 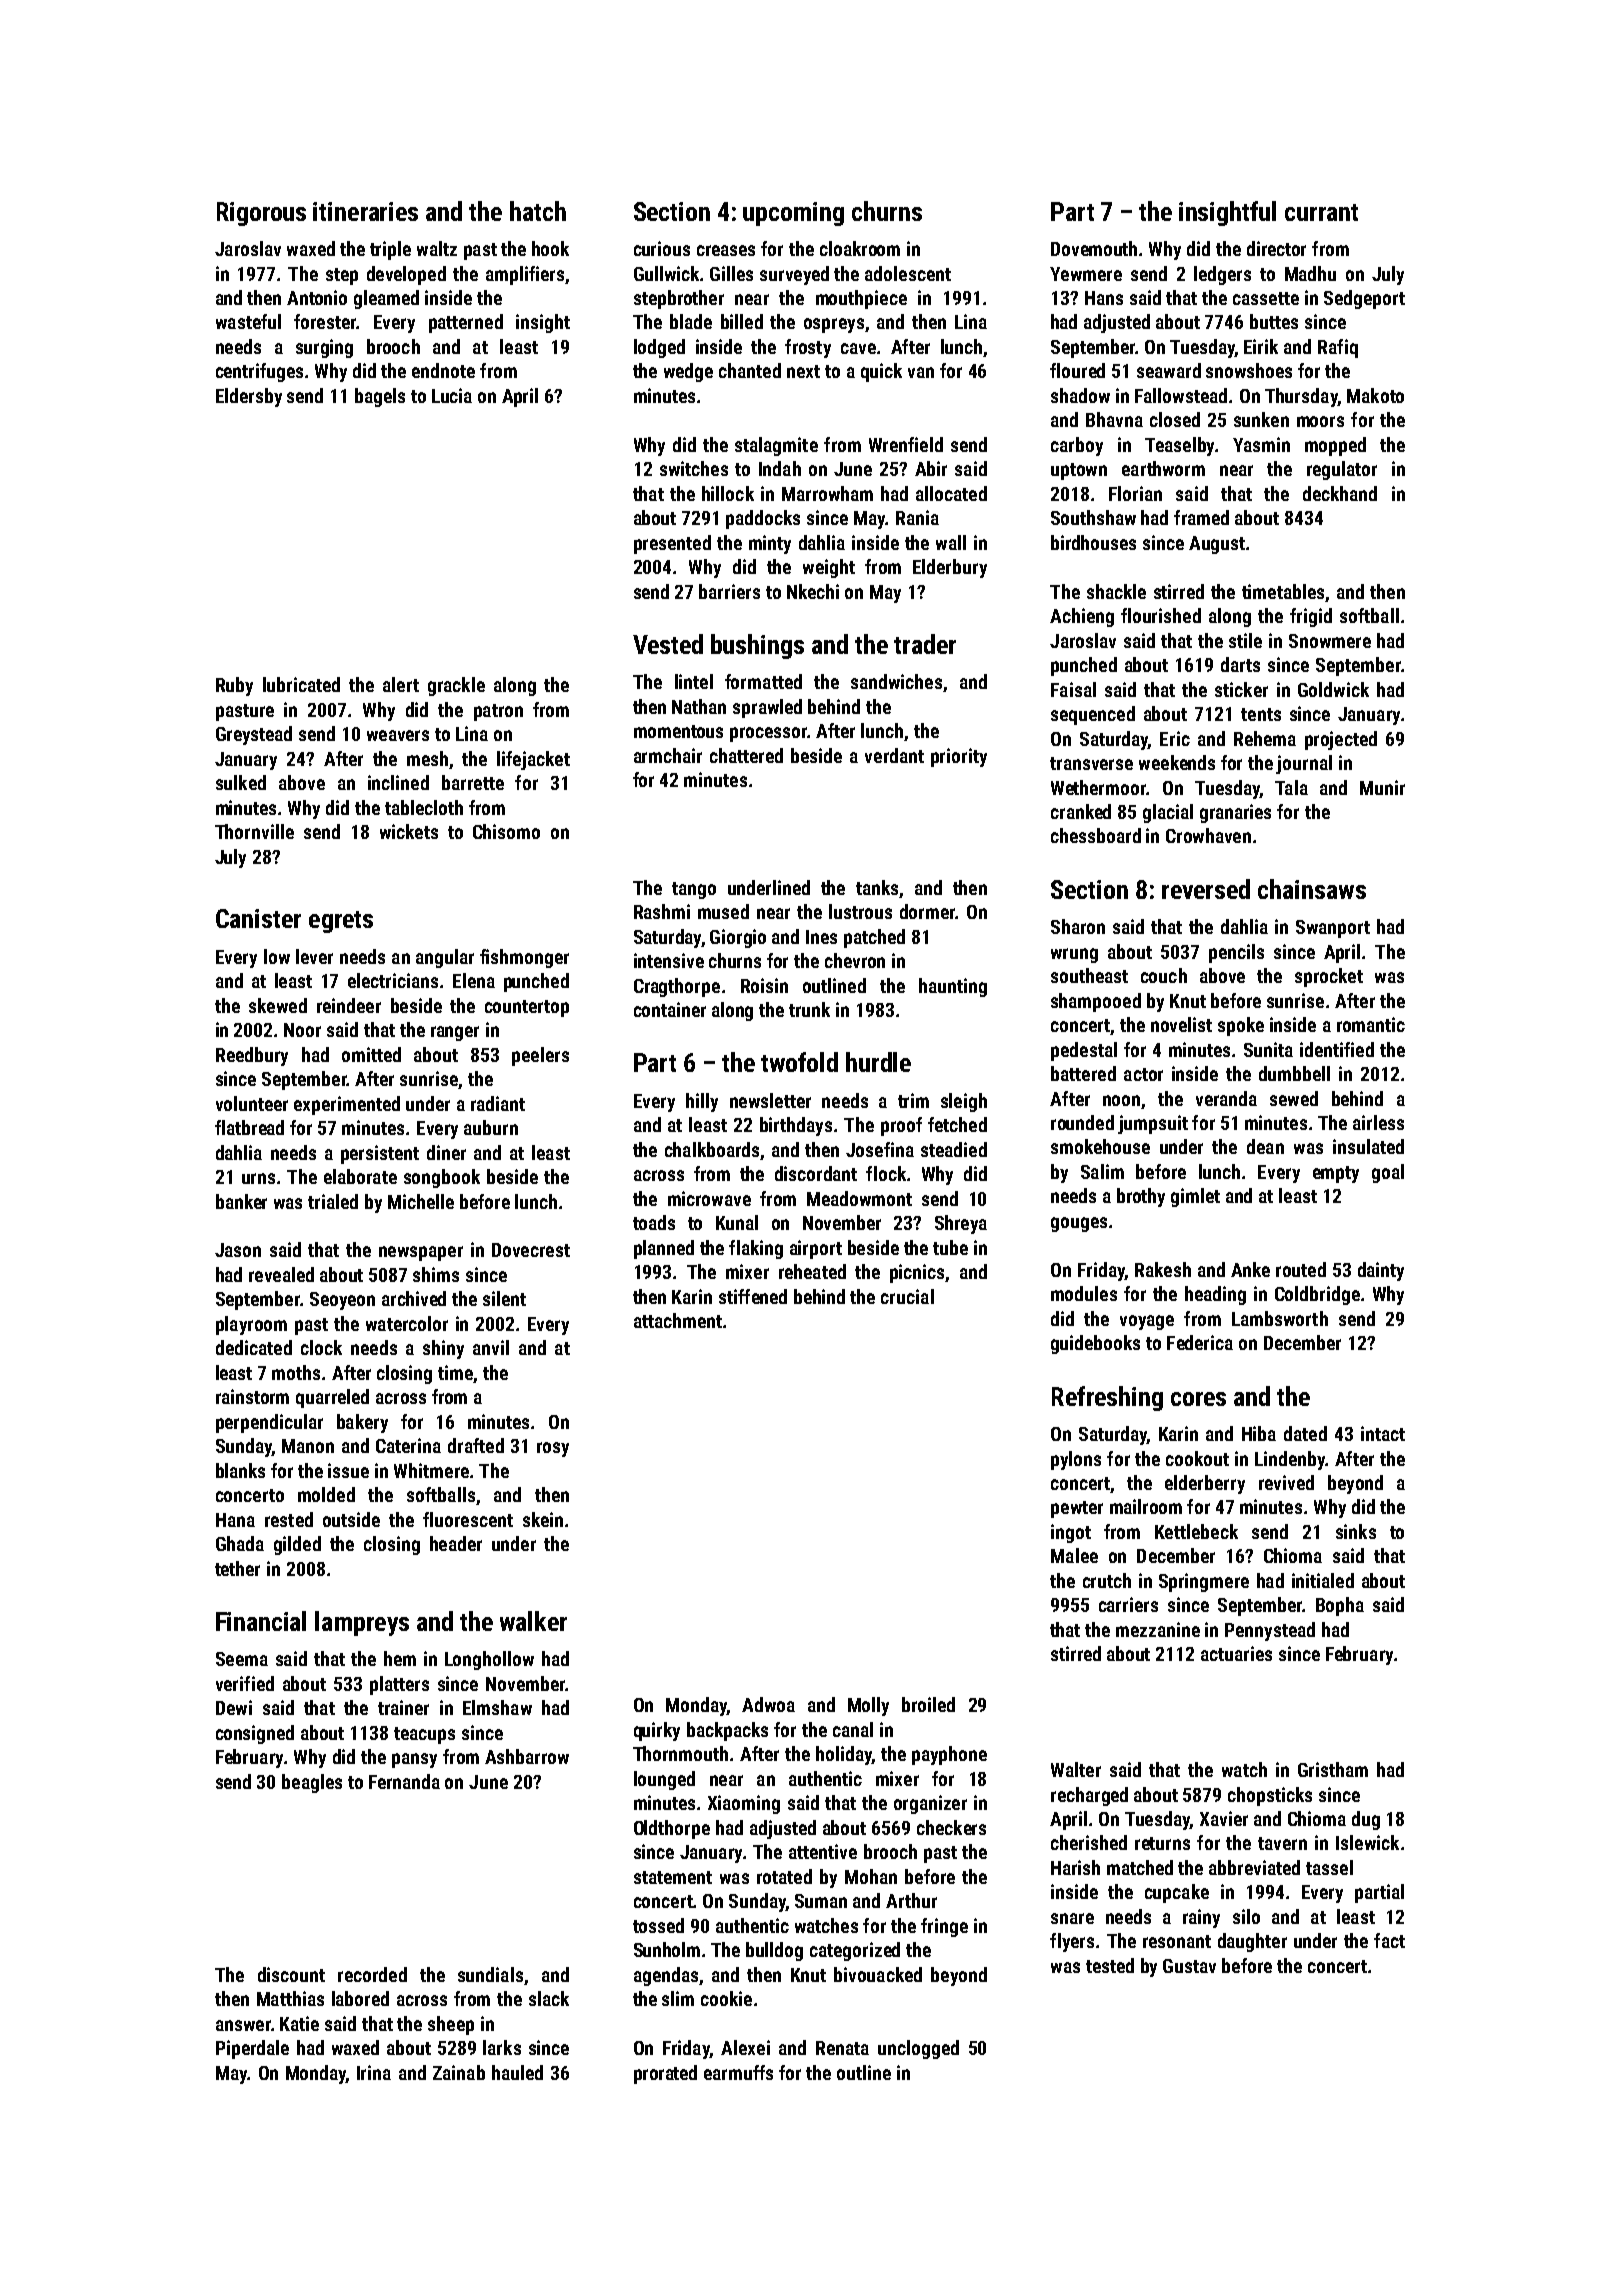 I want to click on currant, so click(x=1321, y=212).
